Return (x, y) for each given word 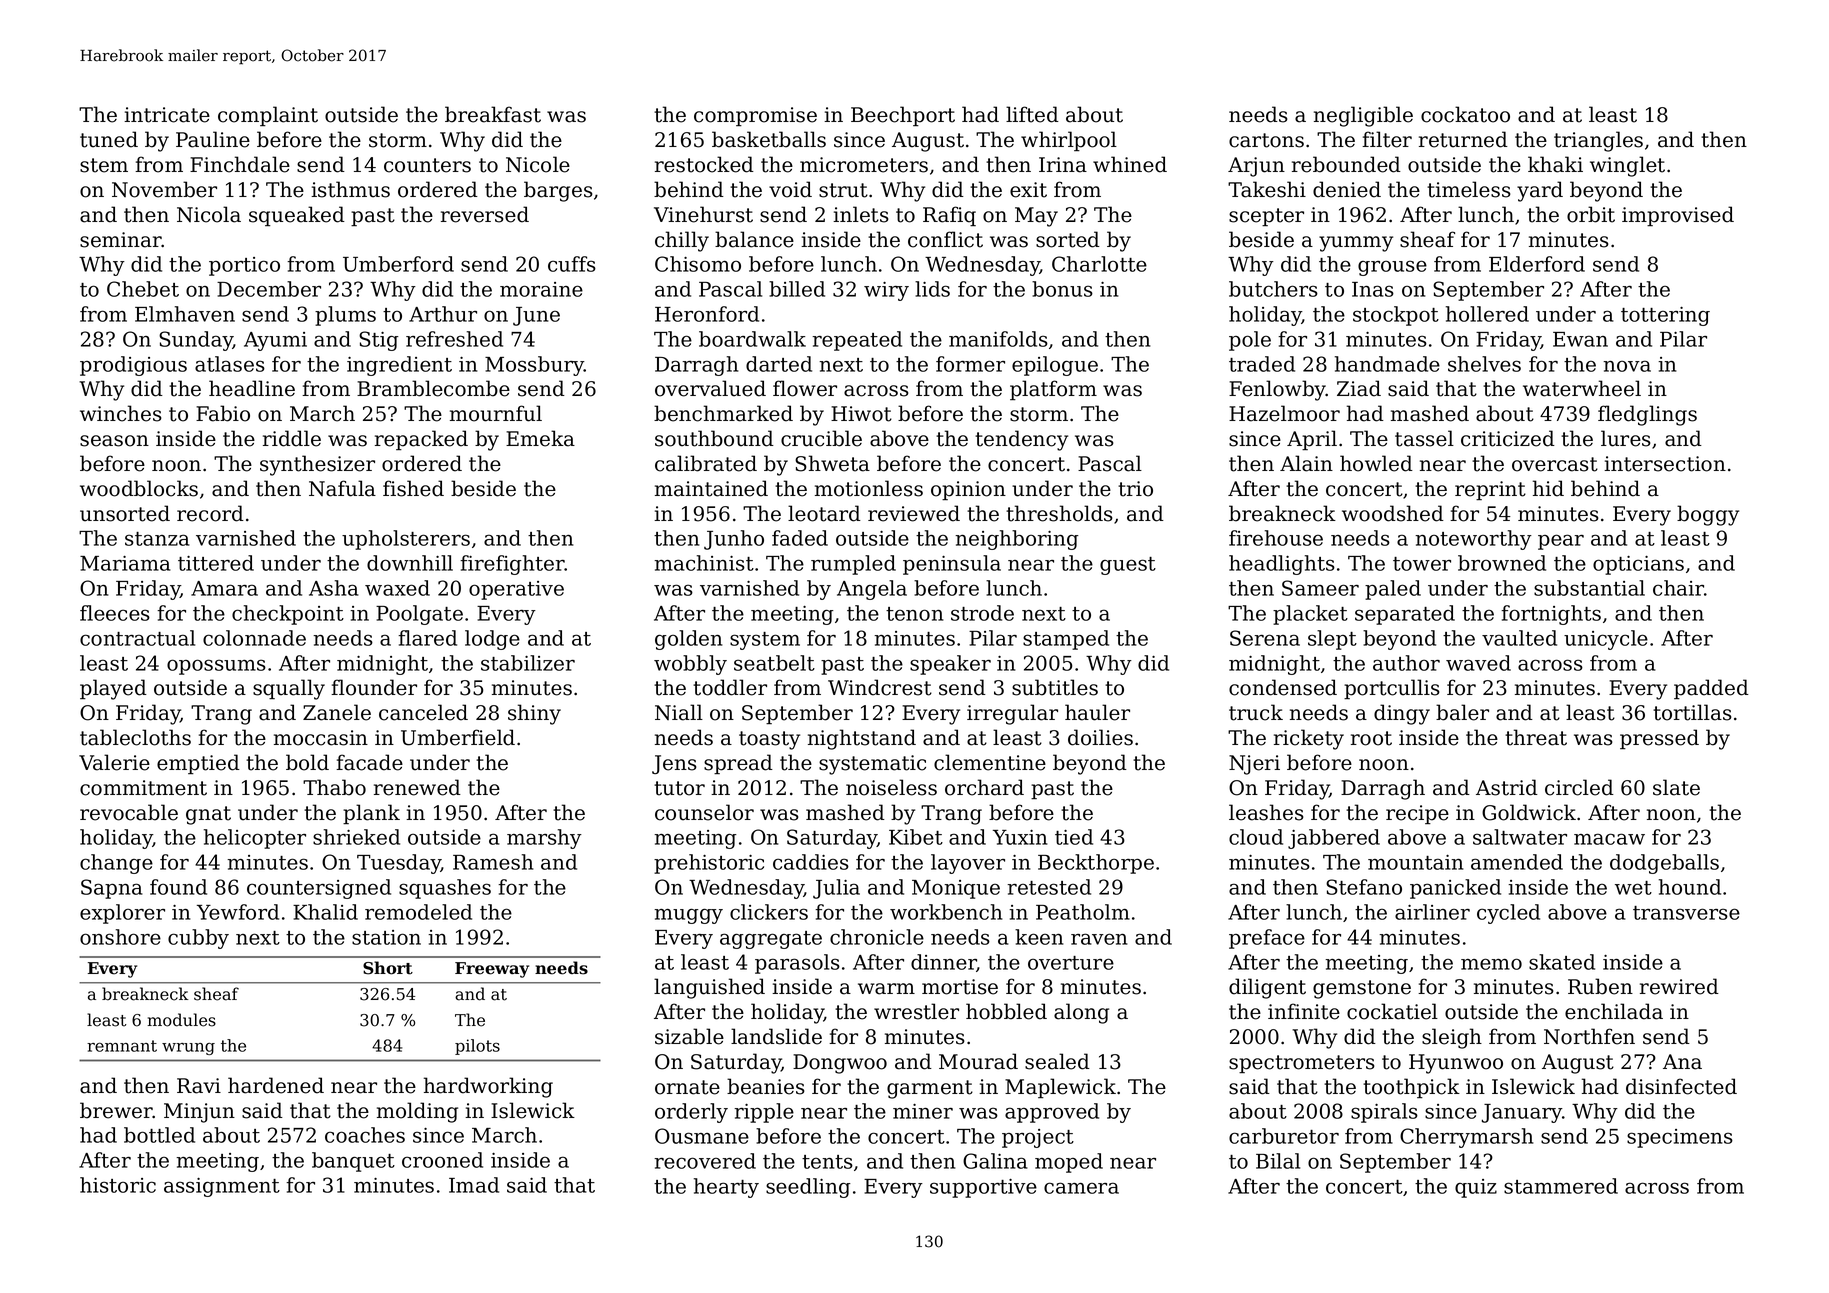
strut (843, 190)
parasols (797, 964)
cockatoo (1465, 114)
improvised (1678, 216)
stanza (157, 539)
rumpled (853, 565)
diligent (1267, 988)
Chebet (143, 289)
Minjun (199, 1113)
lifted (1032, 114)
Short (388, 968)
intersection (1665, 464)
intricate (167, 115)
